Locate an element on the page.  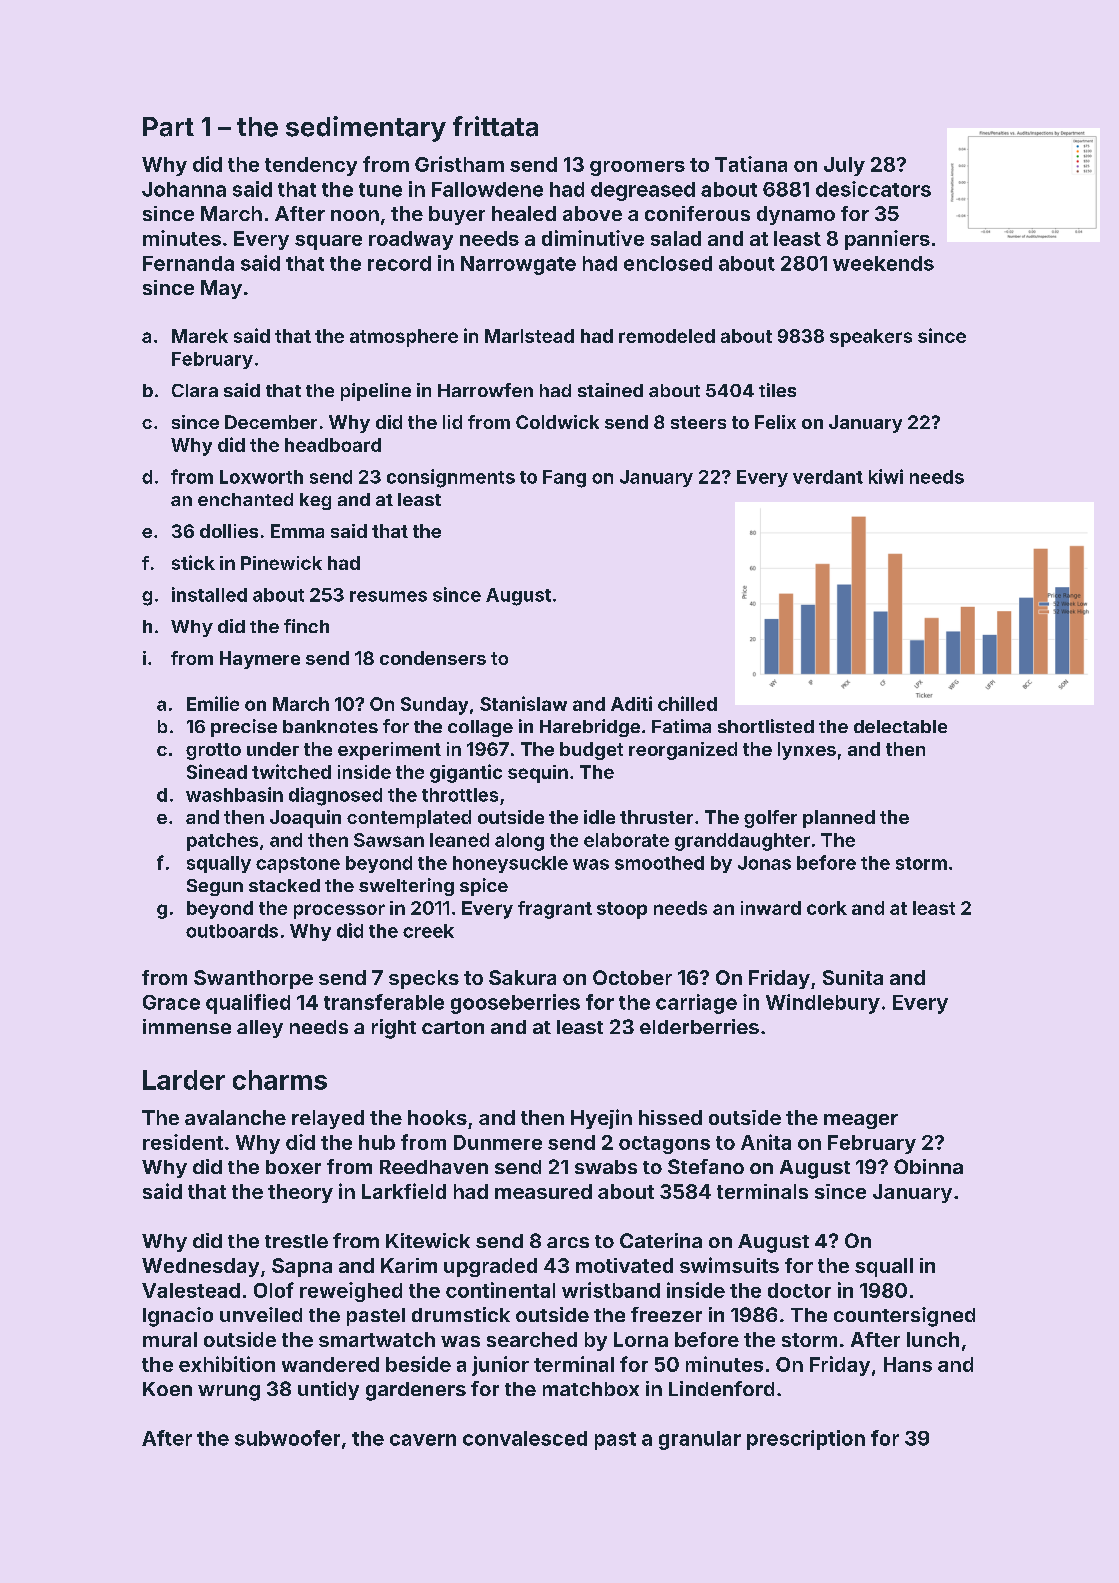
installed is located at coordinates (209, 594).
